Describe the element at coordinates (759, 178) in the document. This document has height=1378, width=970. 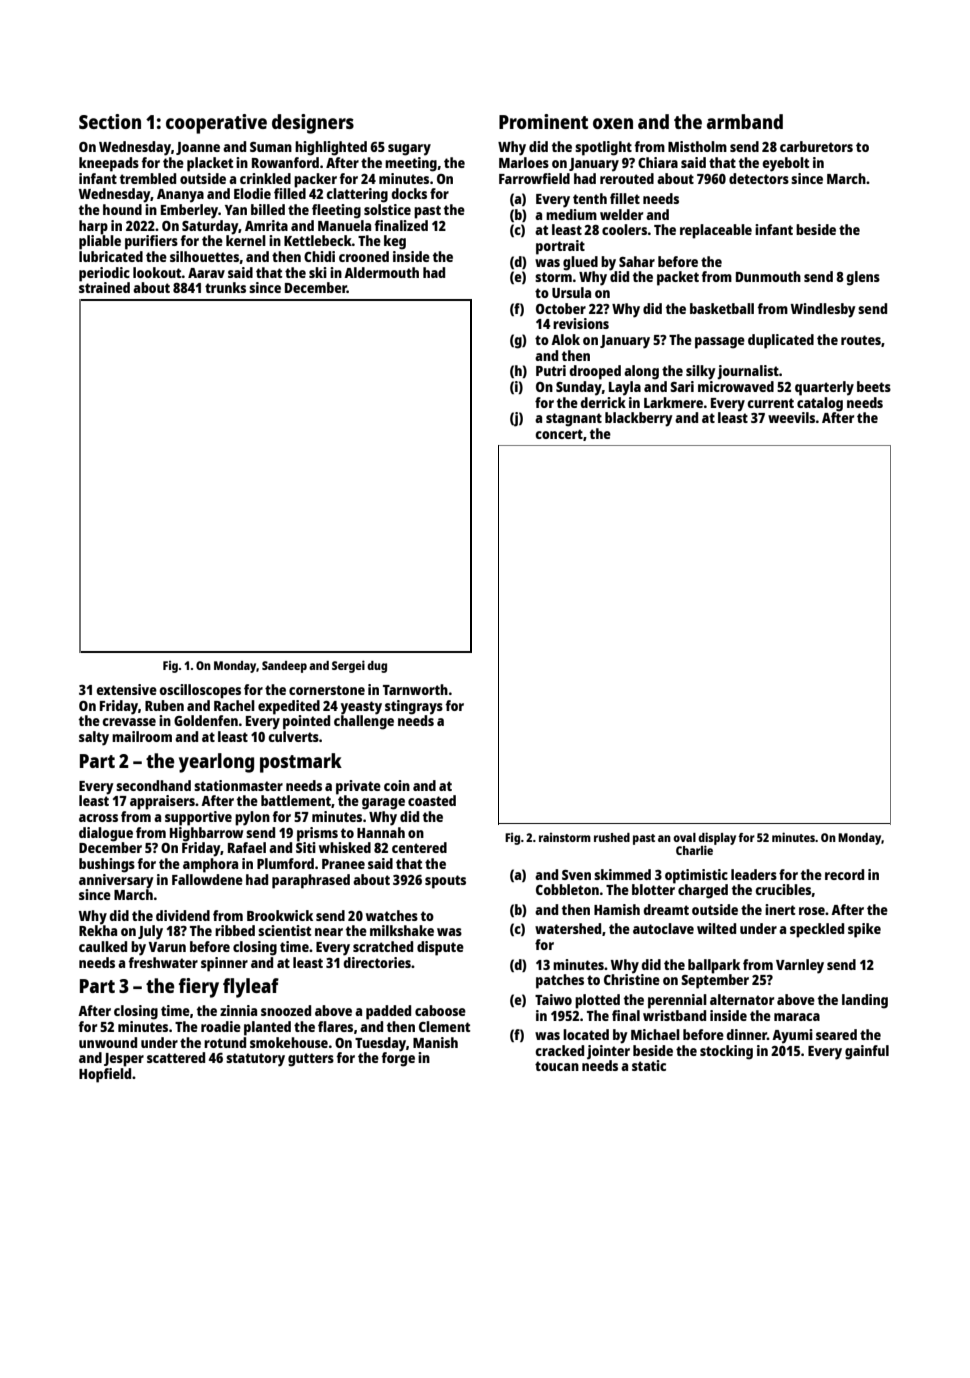
I see `detectors` at that location.
